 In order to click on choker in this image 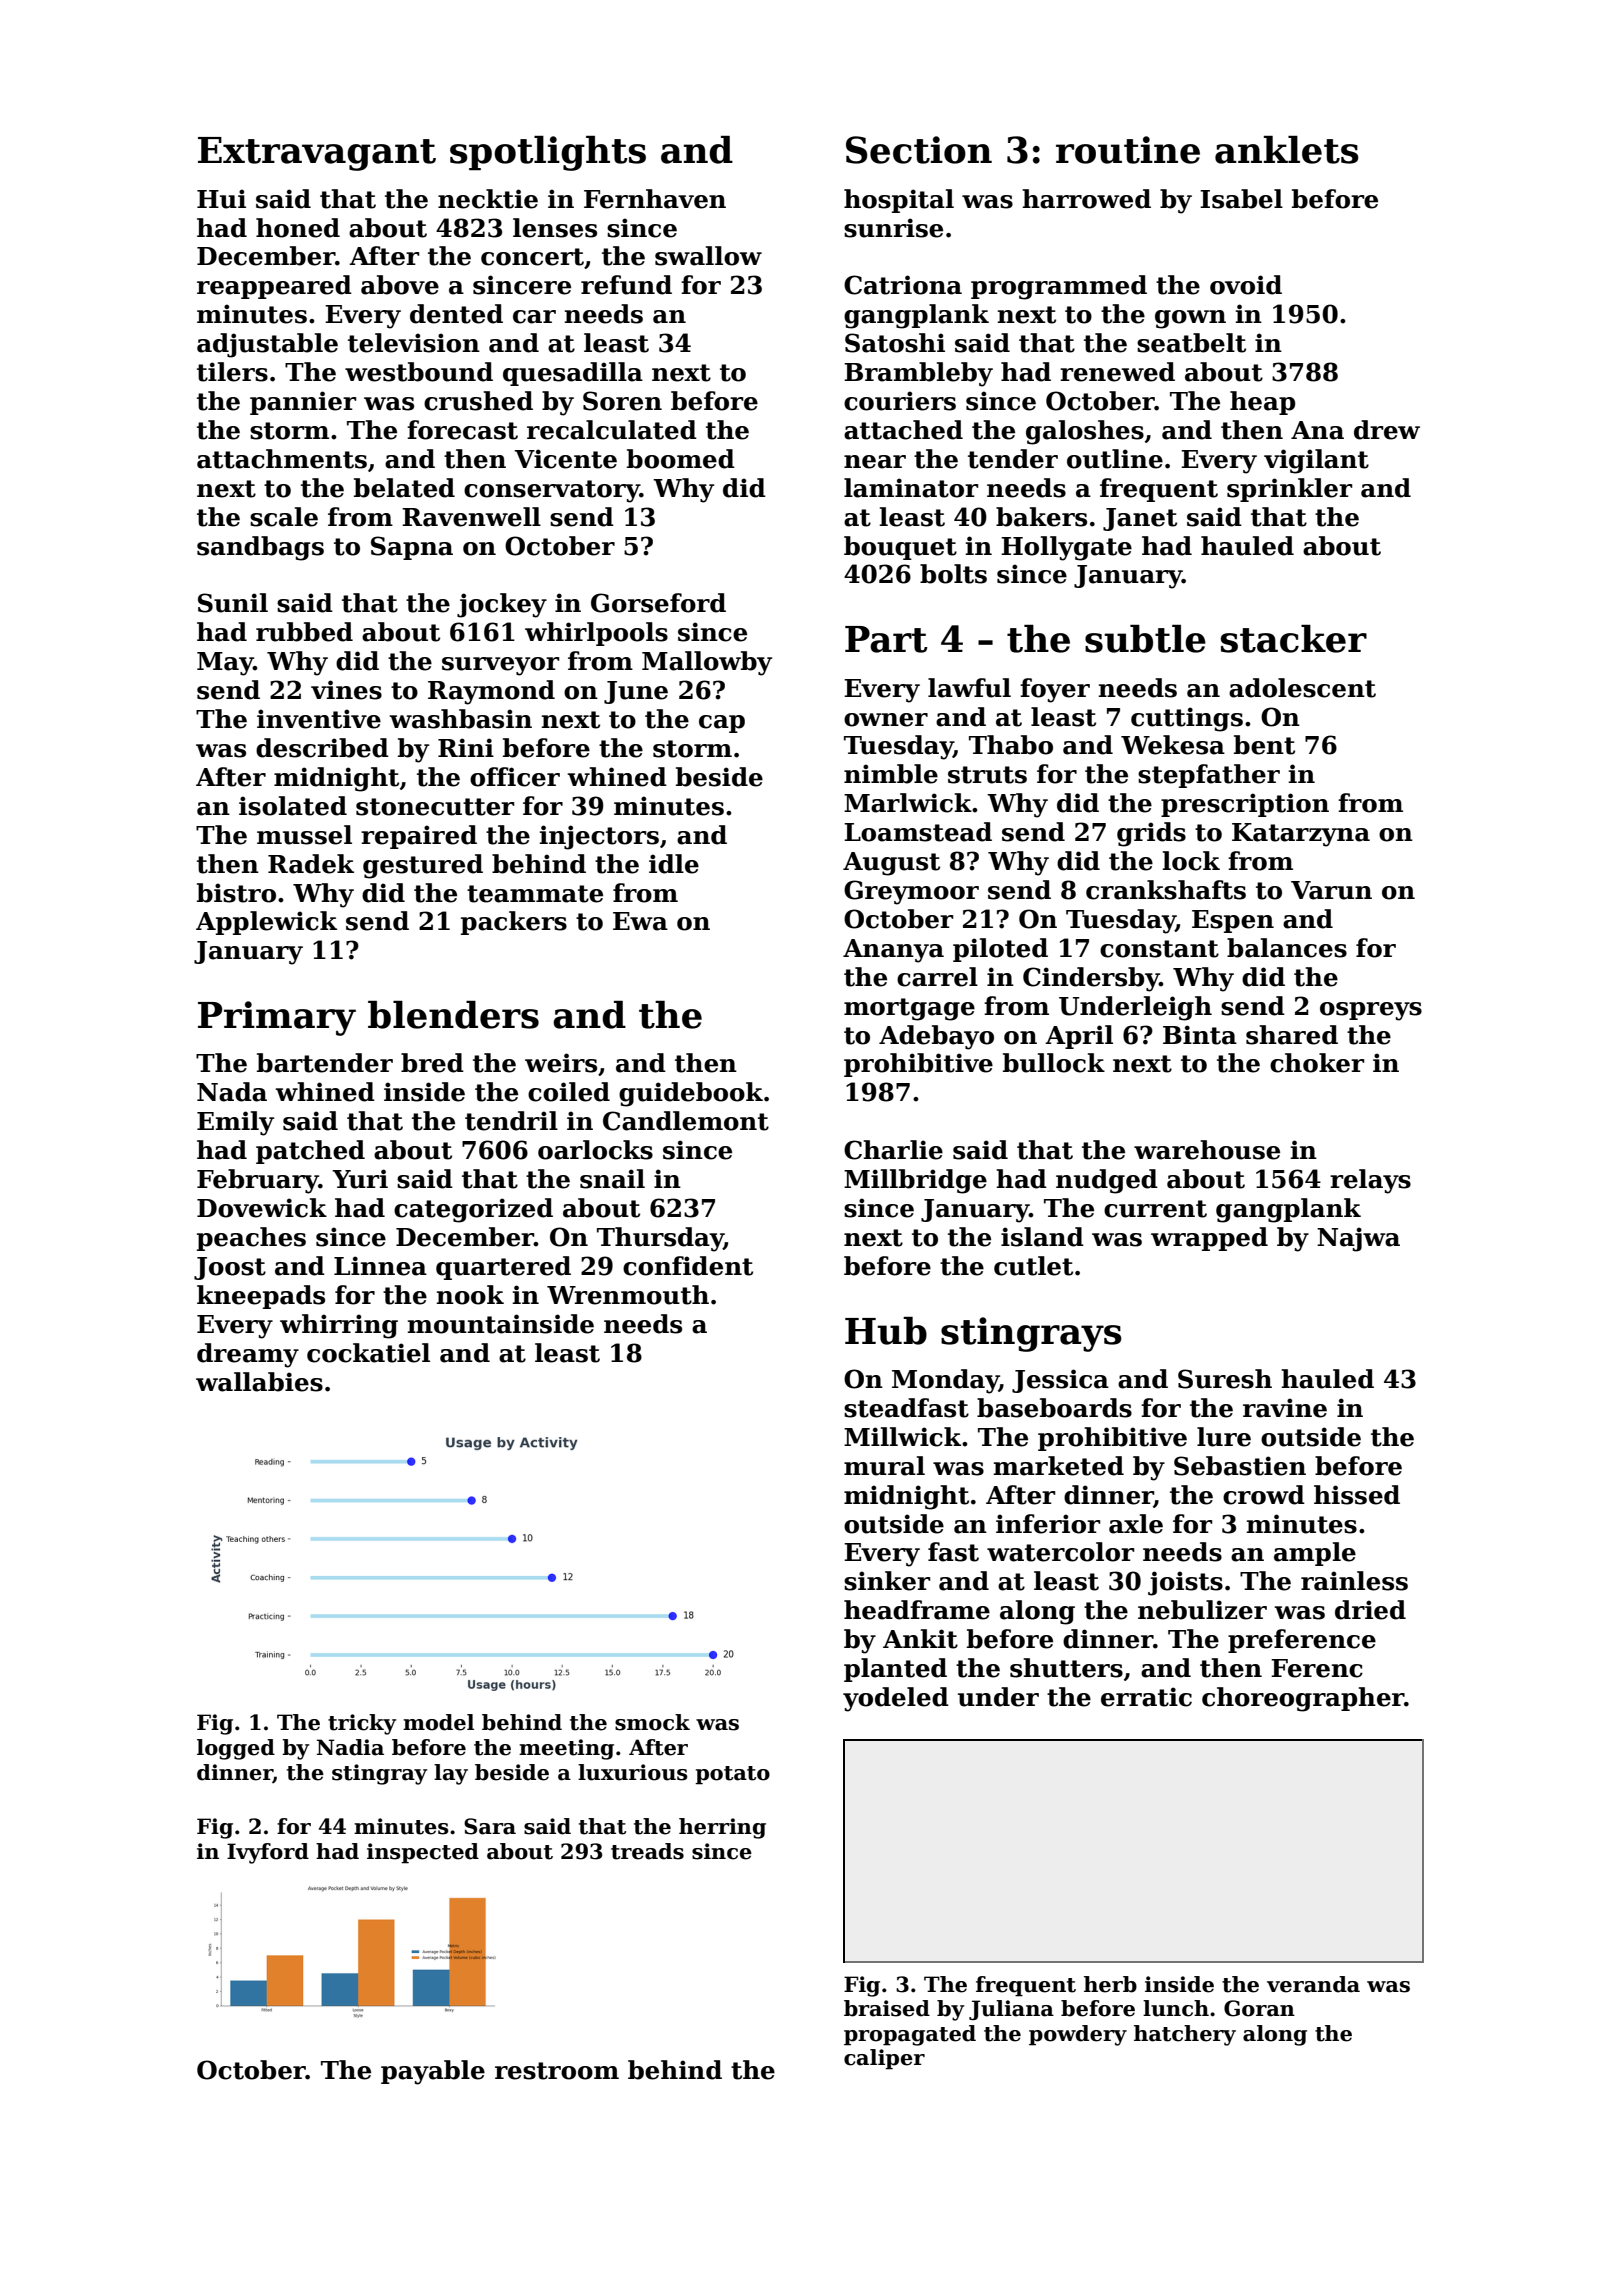, I will do `click(1317, 1063)`.
